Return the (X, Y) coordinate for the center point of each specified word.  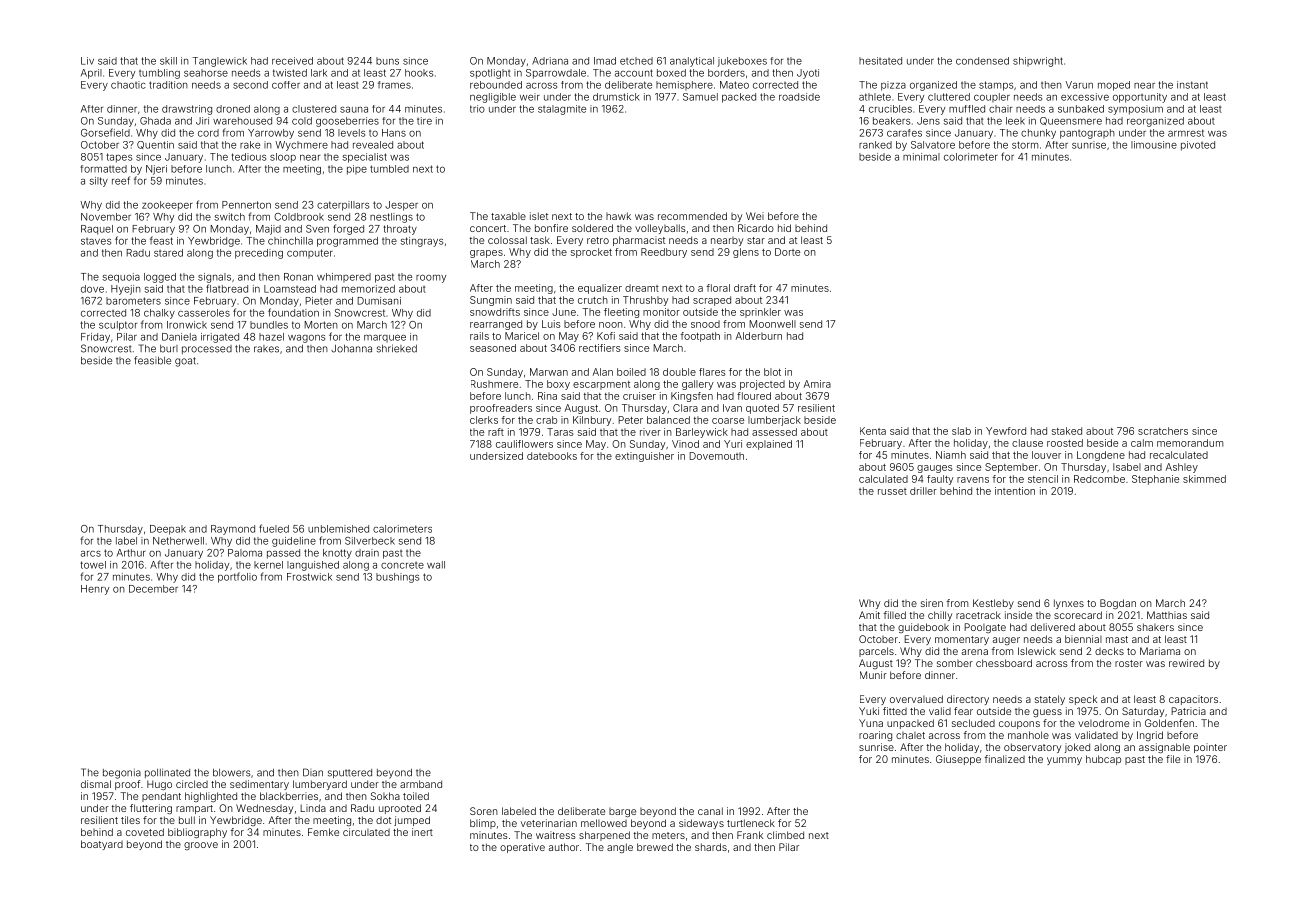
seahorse (206, 73)
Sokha (385, 796)
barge (622, 812)
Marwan (549, 372)
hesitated (880, 61)
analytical (692, 62)
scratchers (1163, 431)
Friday (95, 338)
